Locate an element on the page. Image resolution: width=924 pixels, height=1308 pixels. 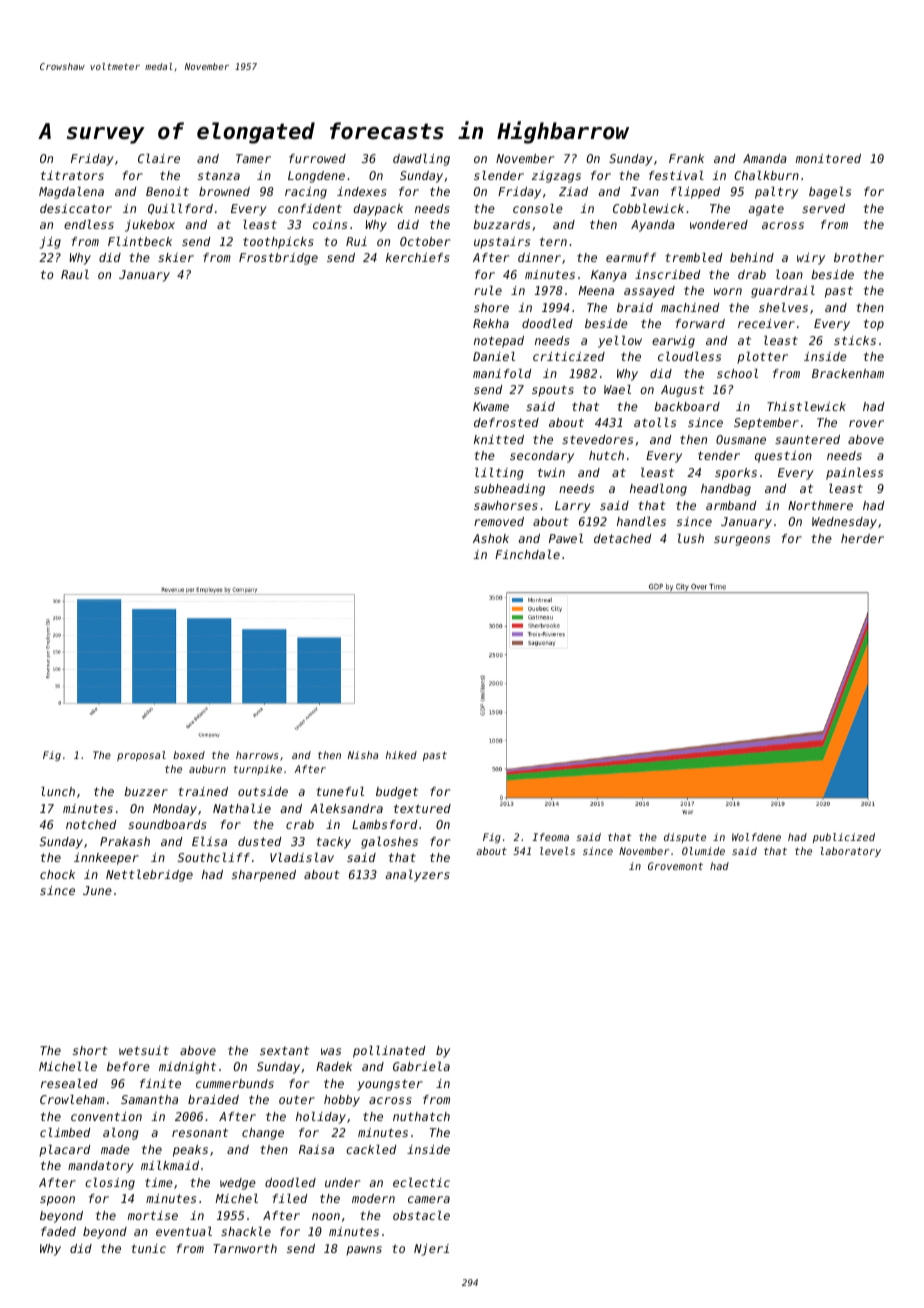
Claire is located at coordinates (159, 158).
